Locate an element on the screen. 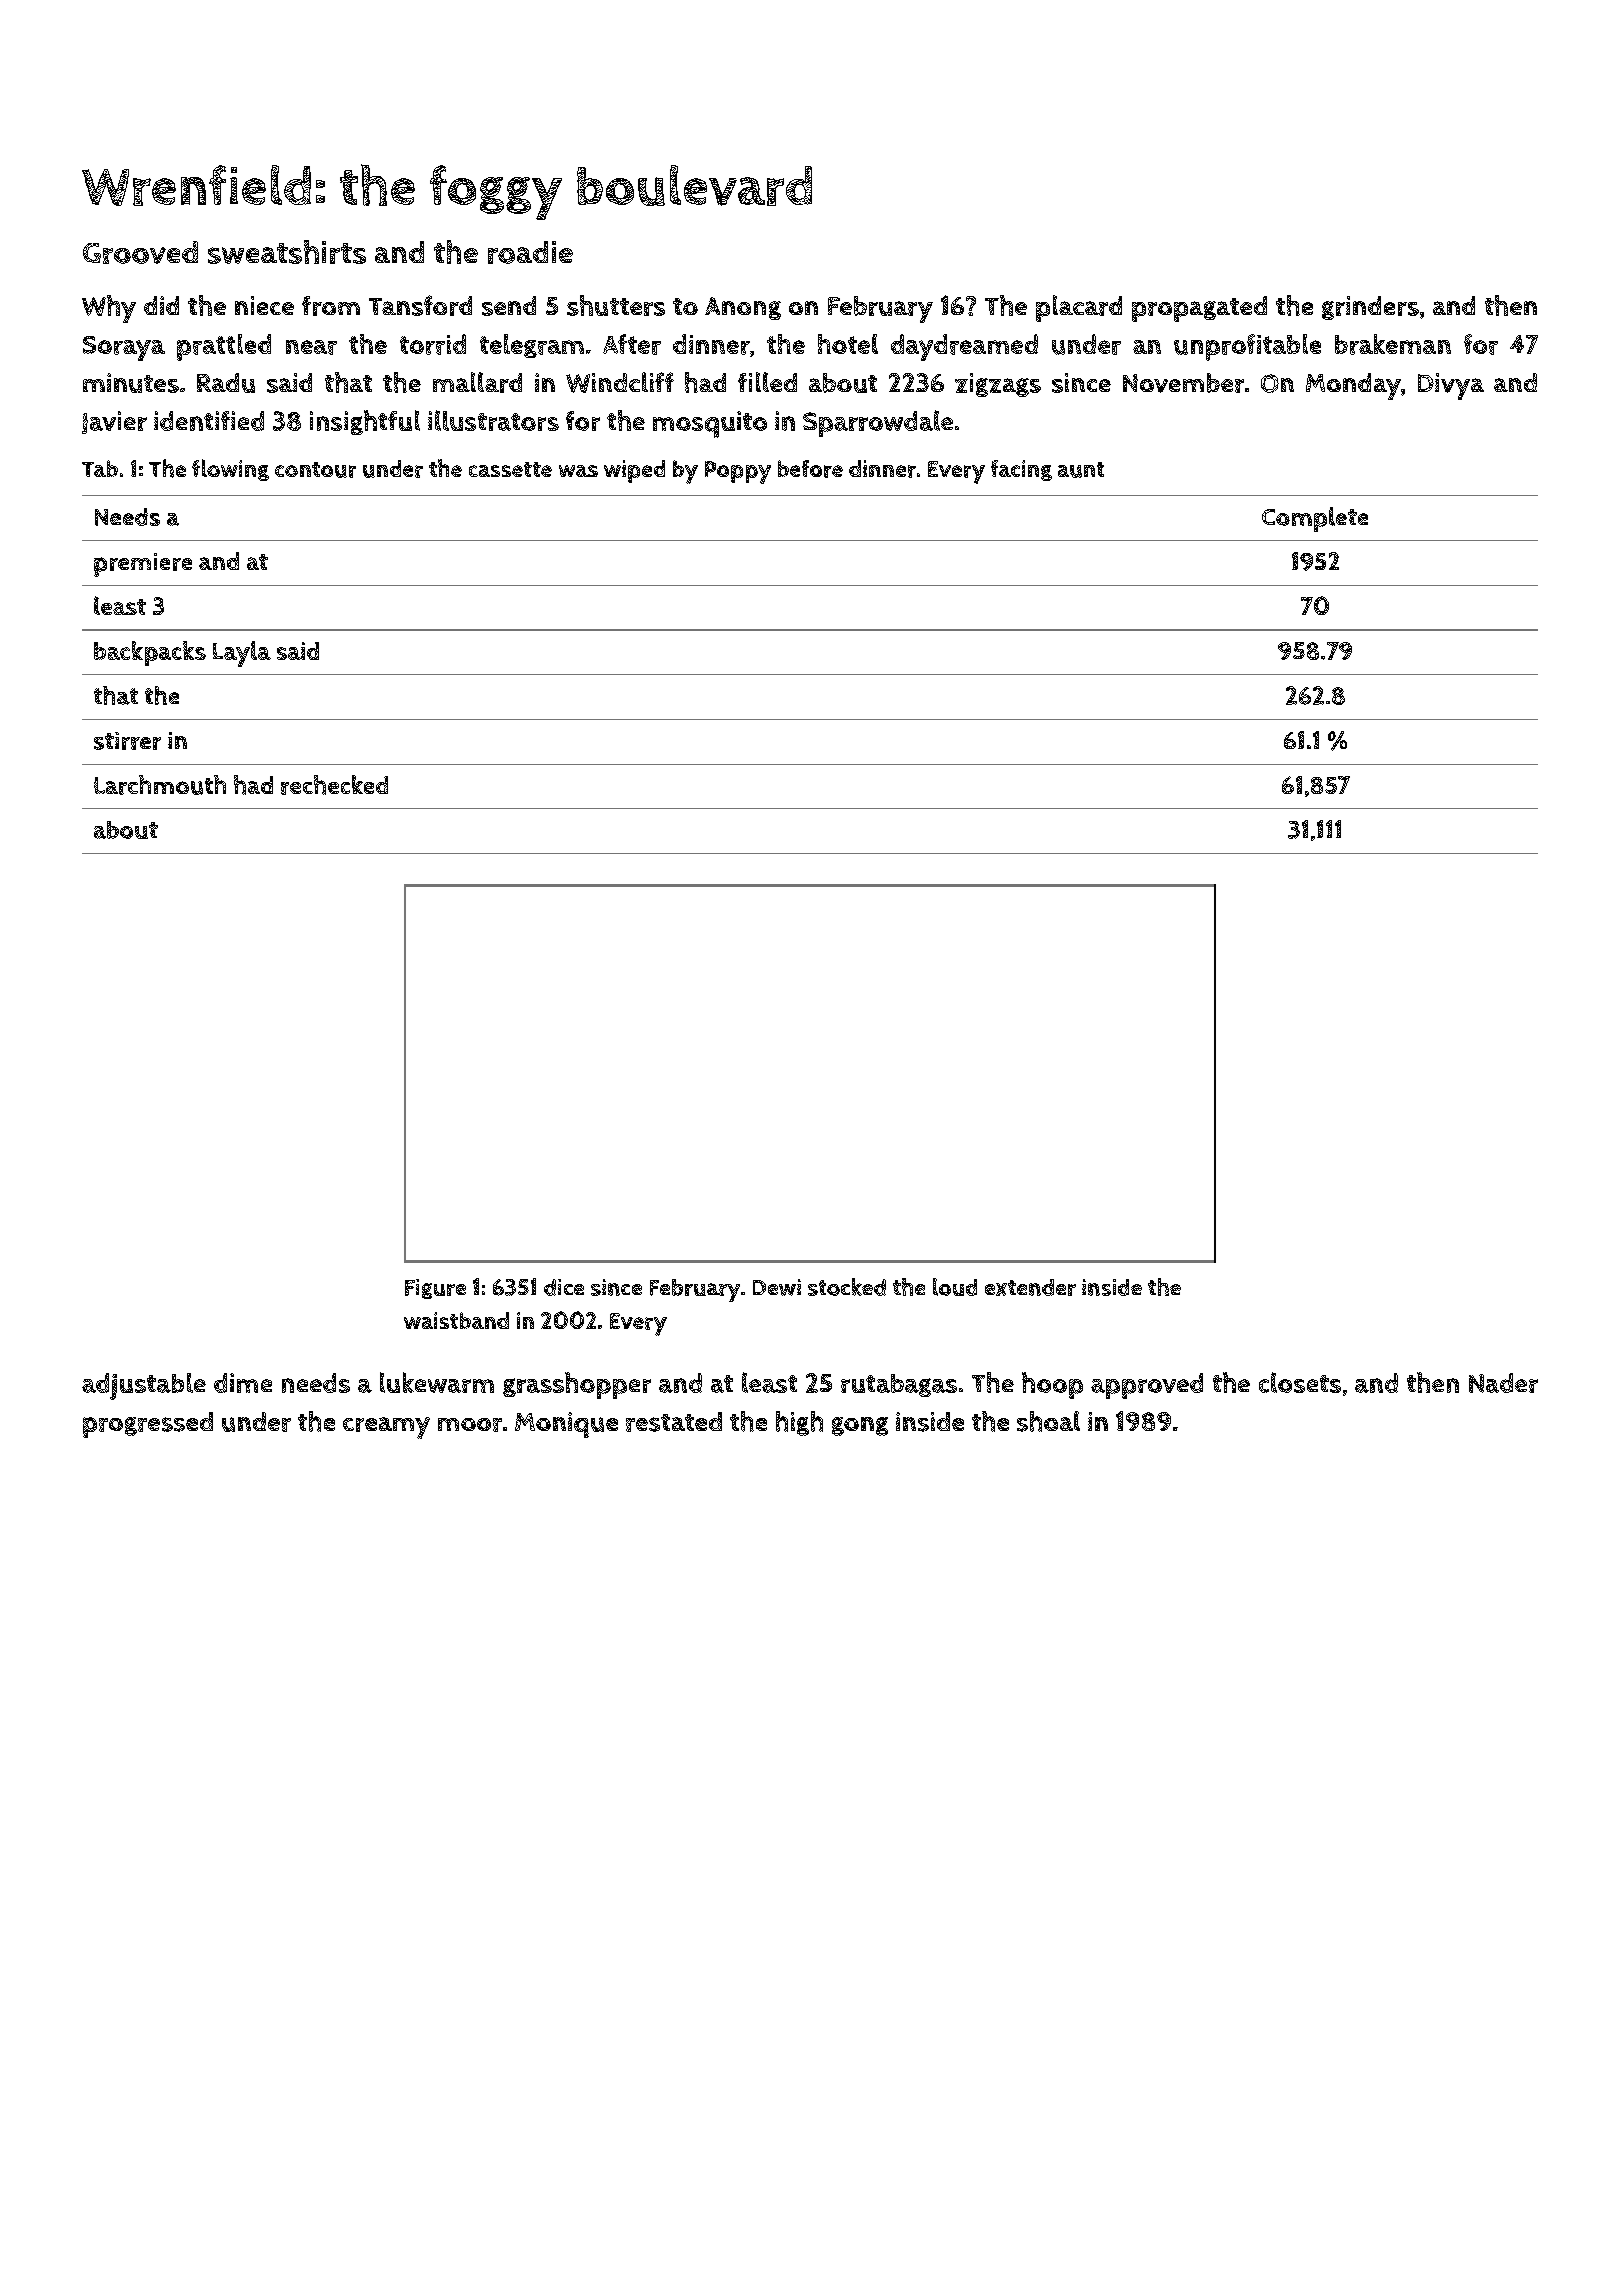 The image size is (1620, 2292). loud is located at coordinates (955, 1287).
